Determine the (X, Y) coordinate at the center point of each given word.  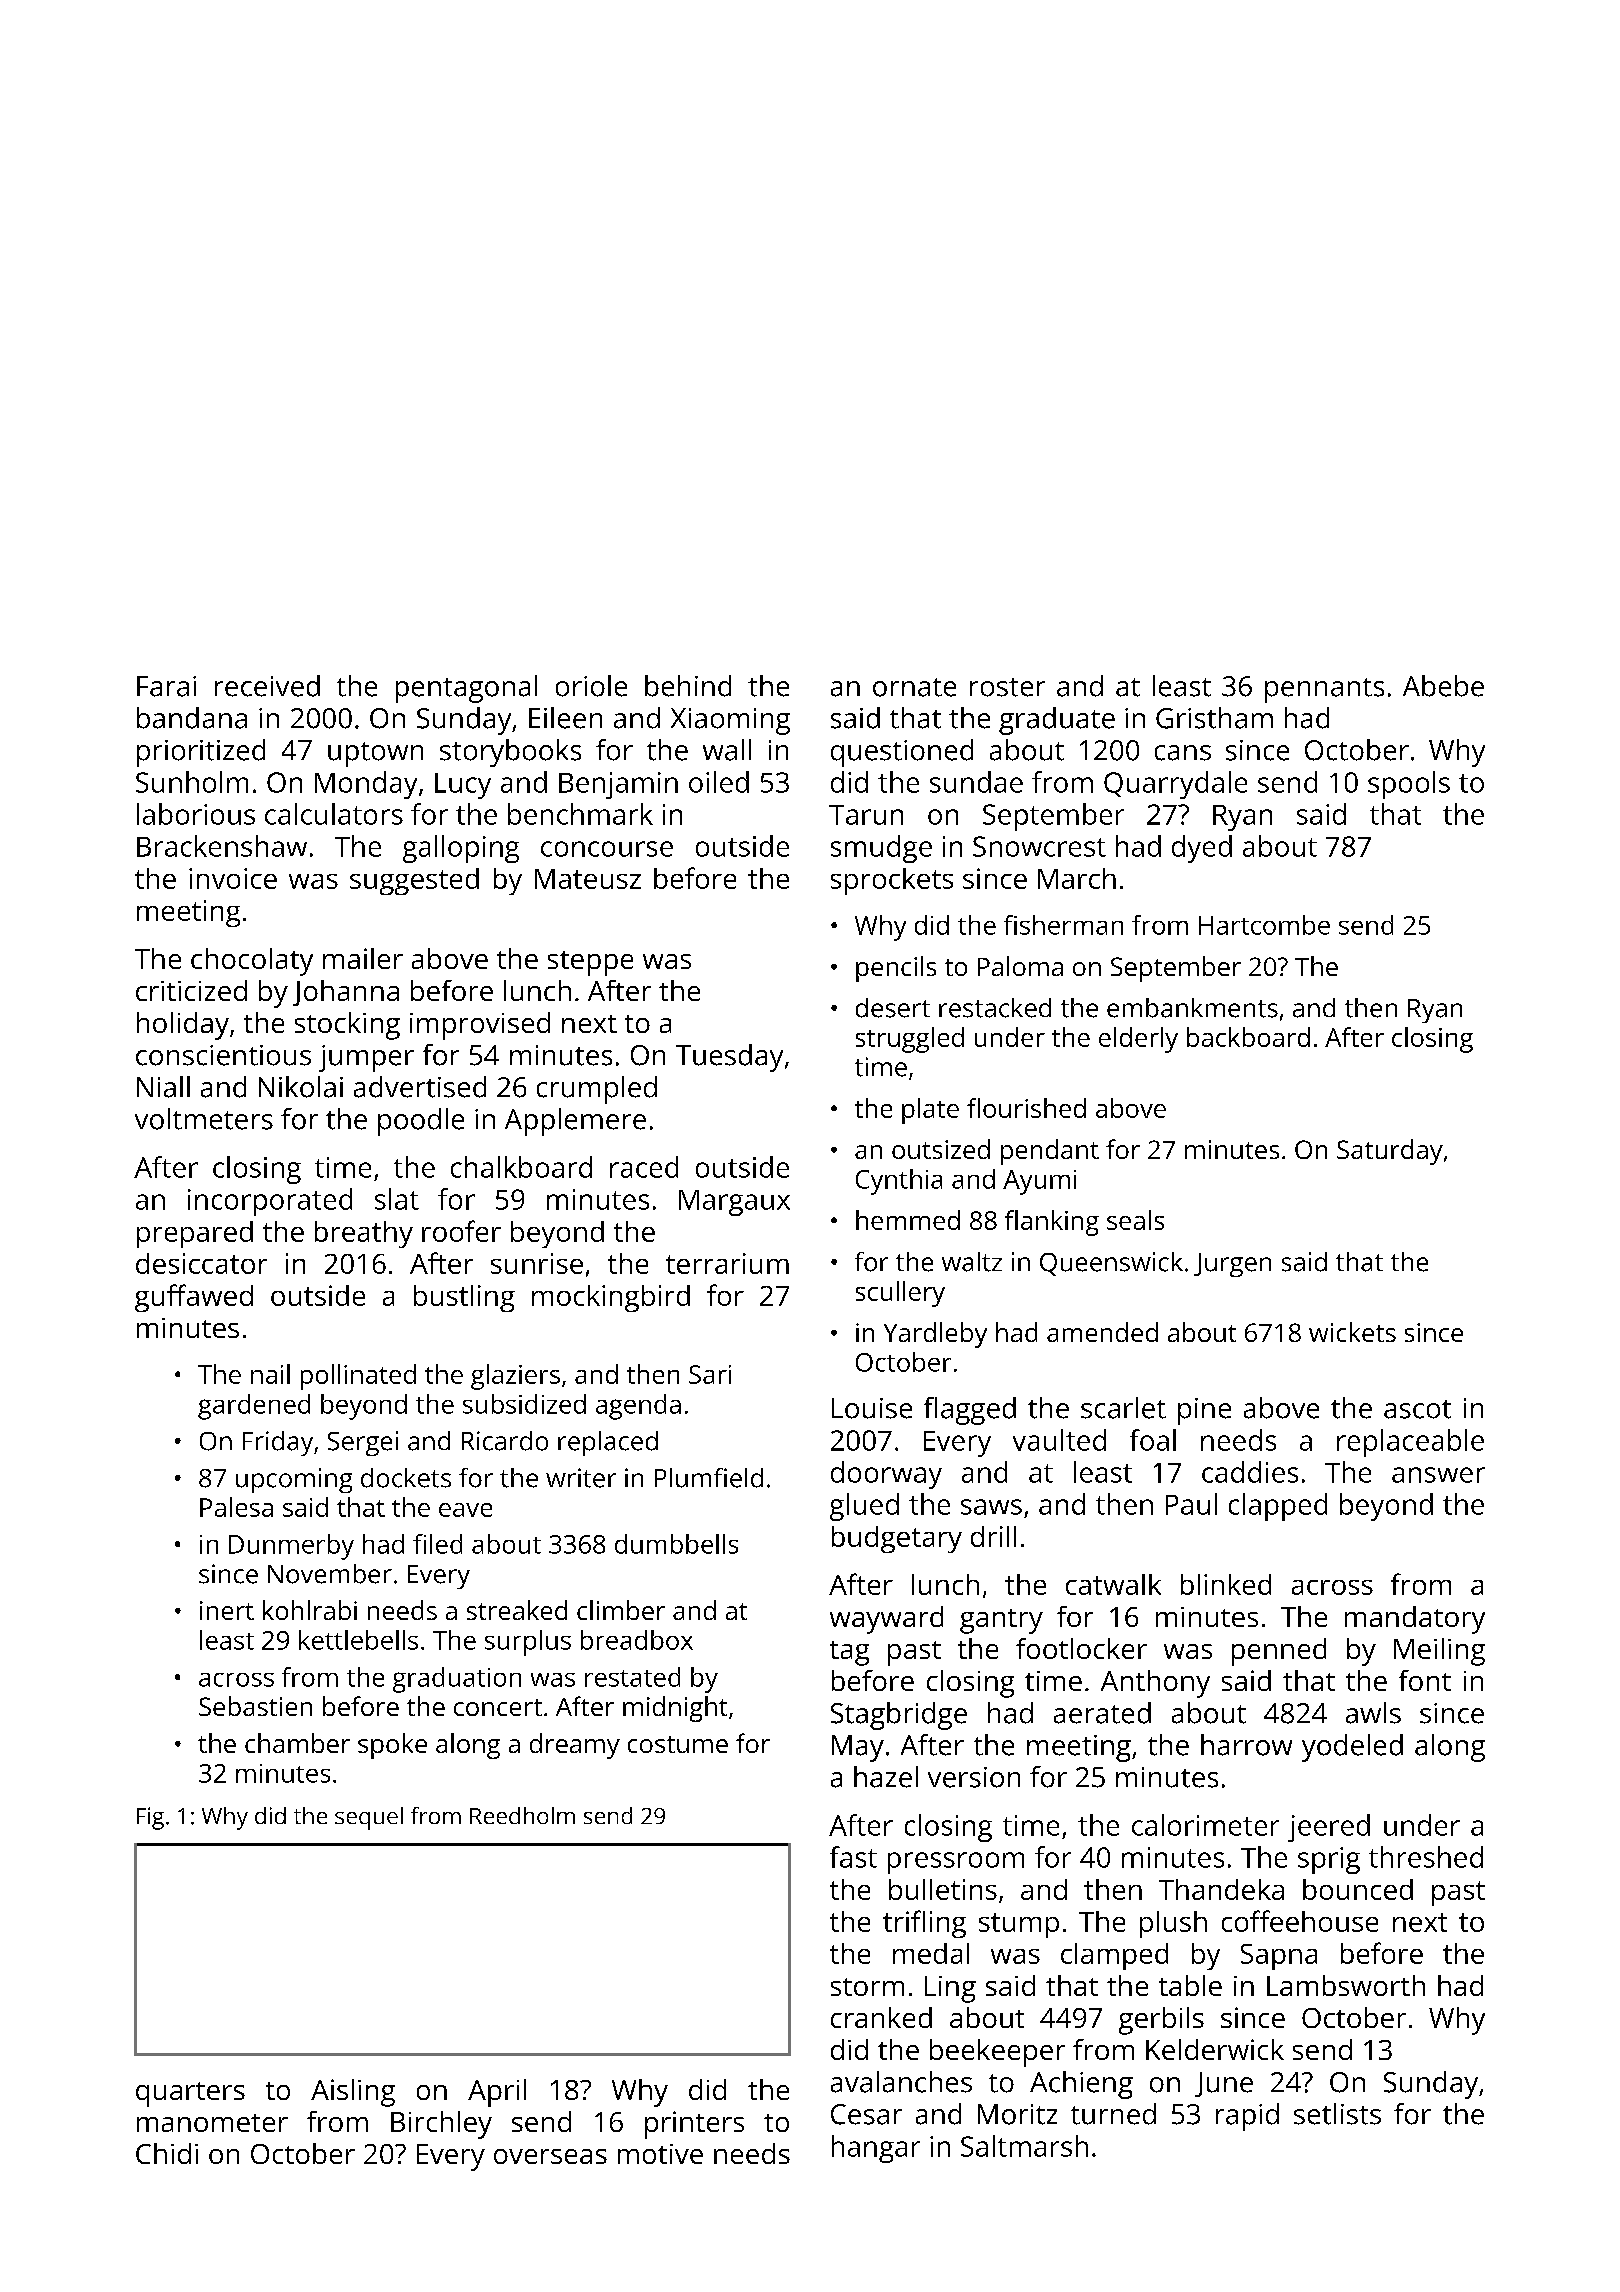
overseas (550, 2156)
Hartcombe (1264, 925)
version (974, 1777)
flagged (970, 1411)
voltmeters (204, 1119)
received (267, 686)
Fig (150, 1818)
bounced (1358, 1889)
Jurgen (1232, 1265)
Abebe (1443, 686)
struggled (910, 1040)
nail (270, 1374)
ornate (914, 687)
